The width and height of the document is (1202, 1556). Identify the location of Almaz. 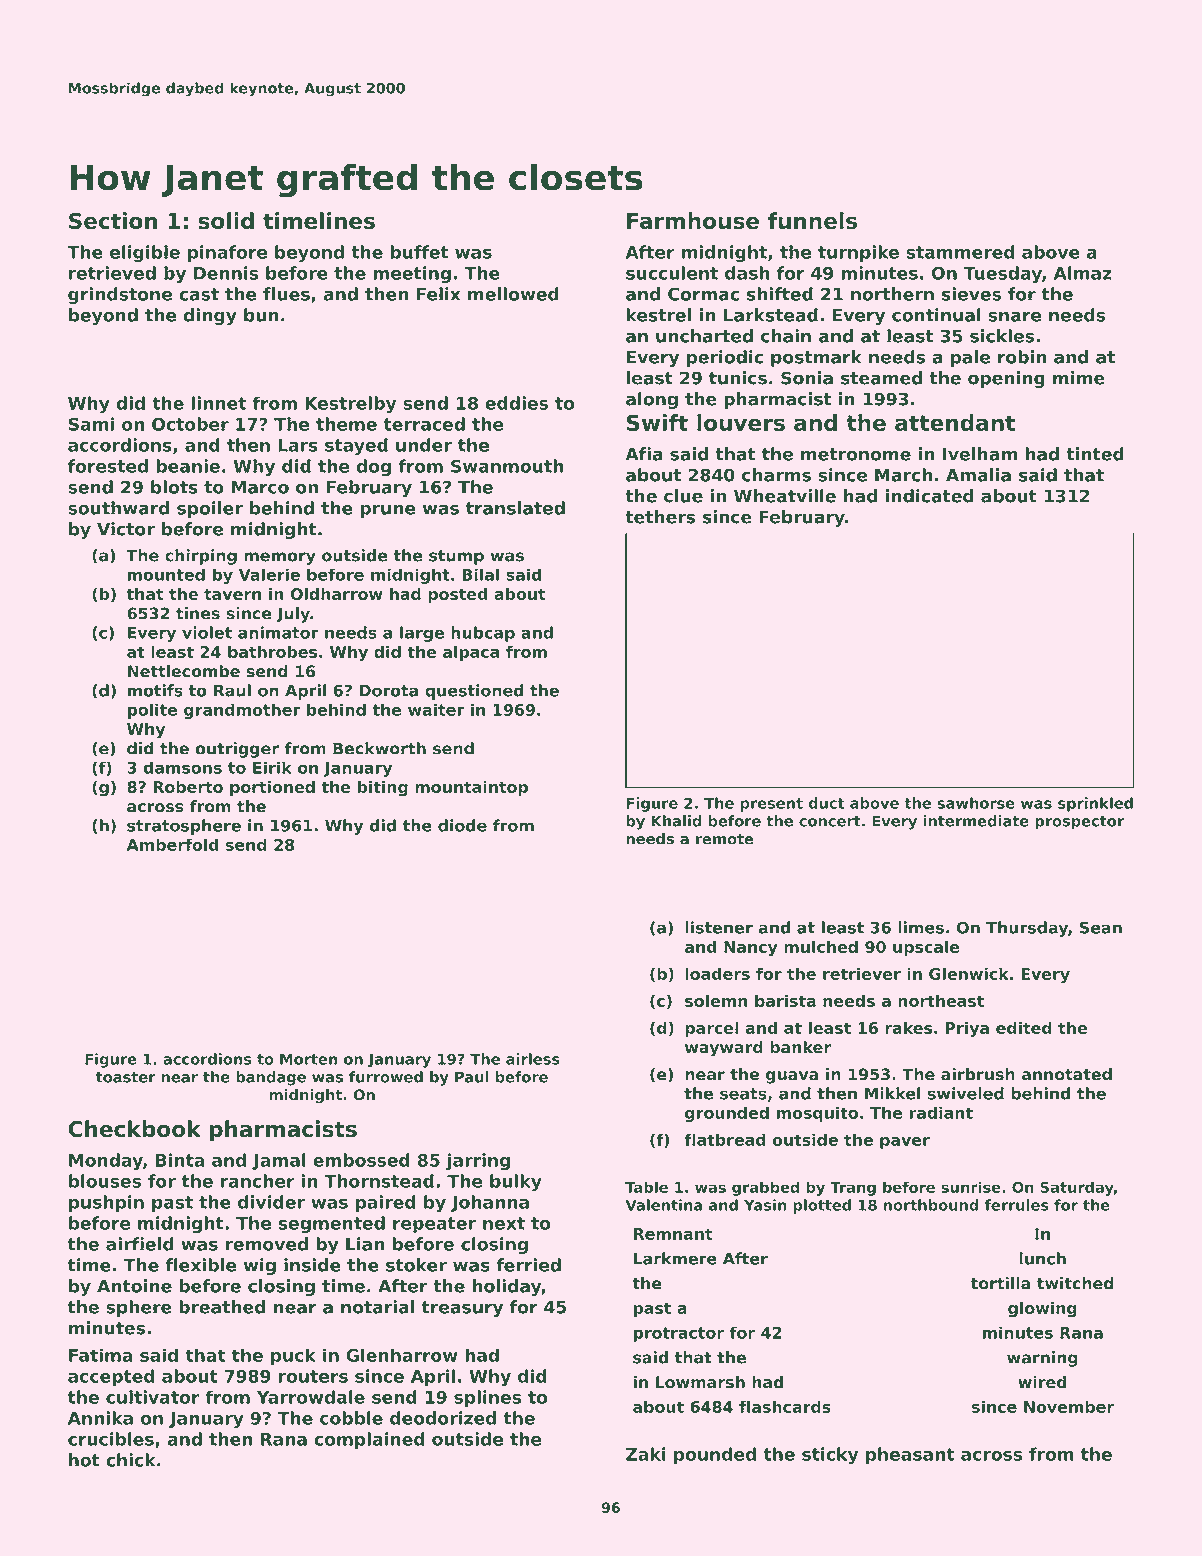
(1083, 273).
